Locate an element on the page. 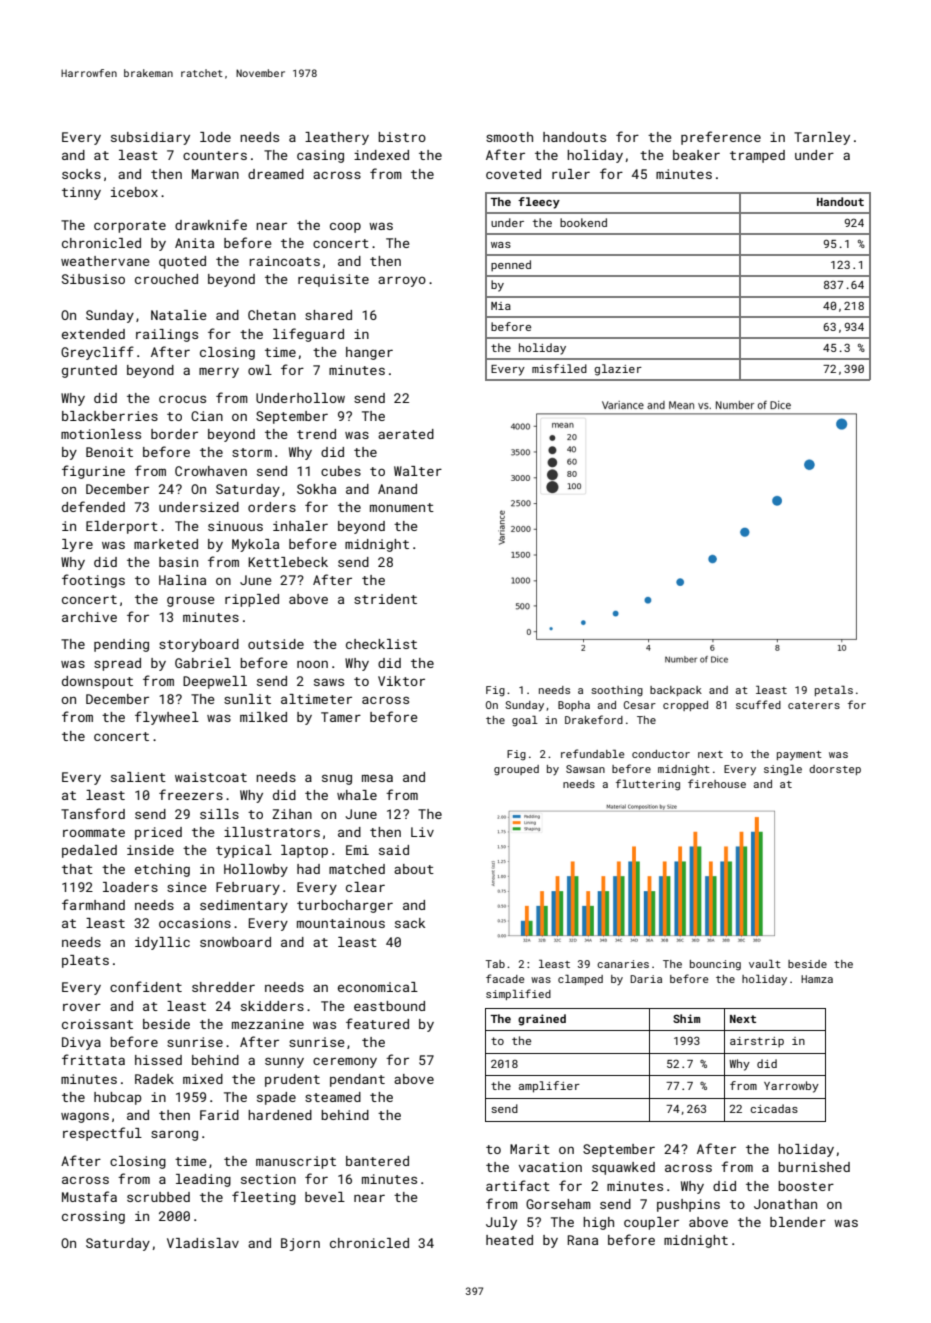  subsidiary is located at coordinates (150, 138).
